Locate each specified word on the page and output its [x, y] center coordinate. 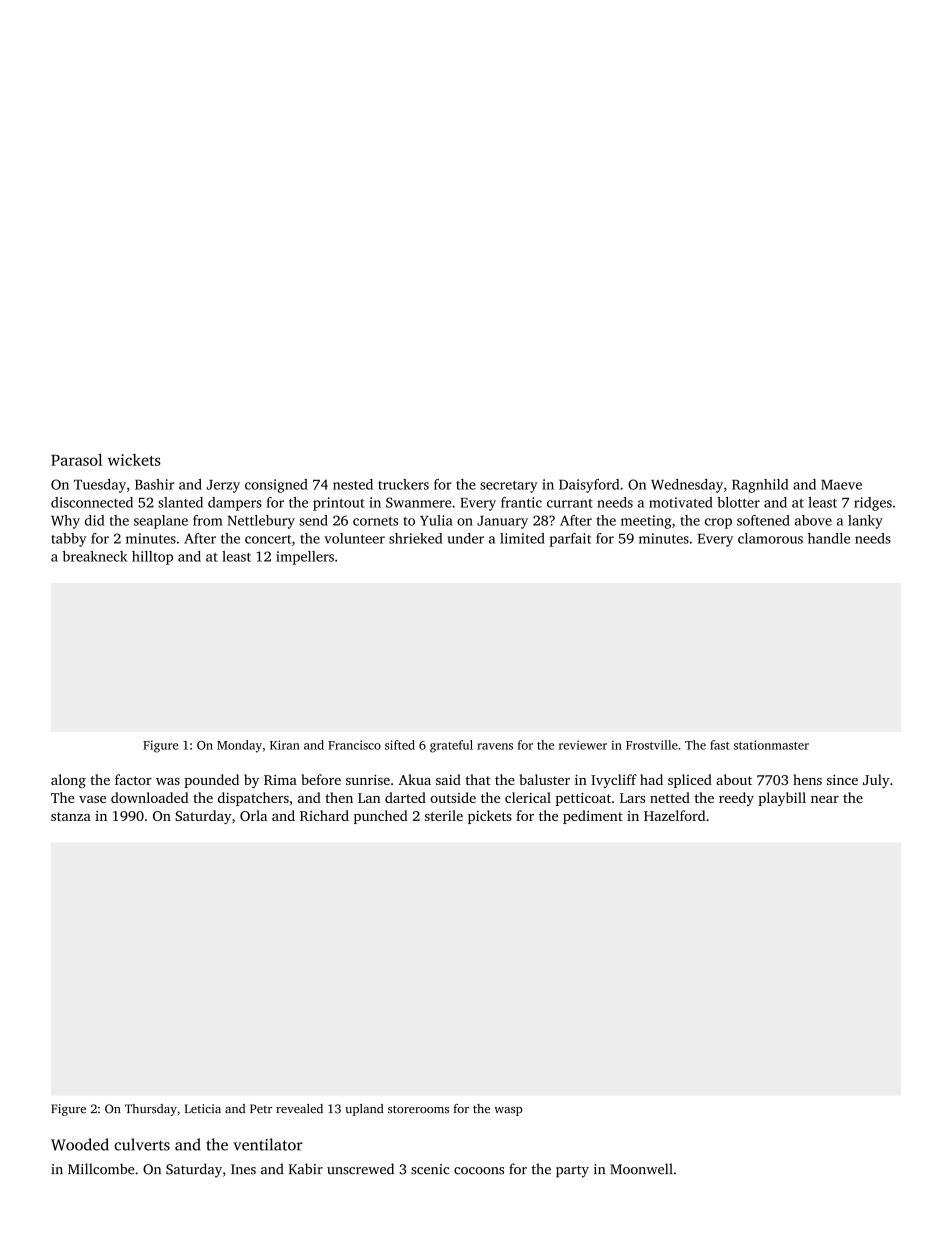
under [465, 538]
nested [353, 484]
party [572, 1171]
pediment [593, 817]
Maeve [841, 485]
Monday [239, 746]
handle [829, 538]
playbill [782, 799]
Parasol [76, 459]
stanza [71, 816]
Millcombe [101, 1169]
